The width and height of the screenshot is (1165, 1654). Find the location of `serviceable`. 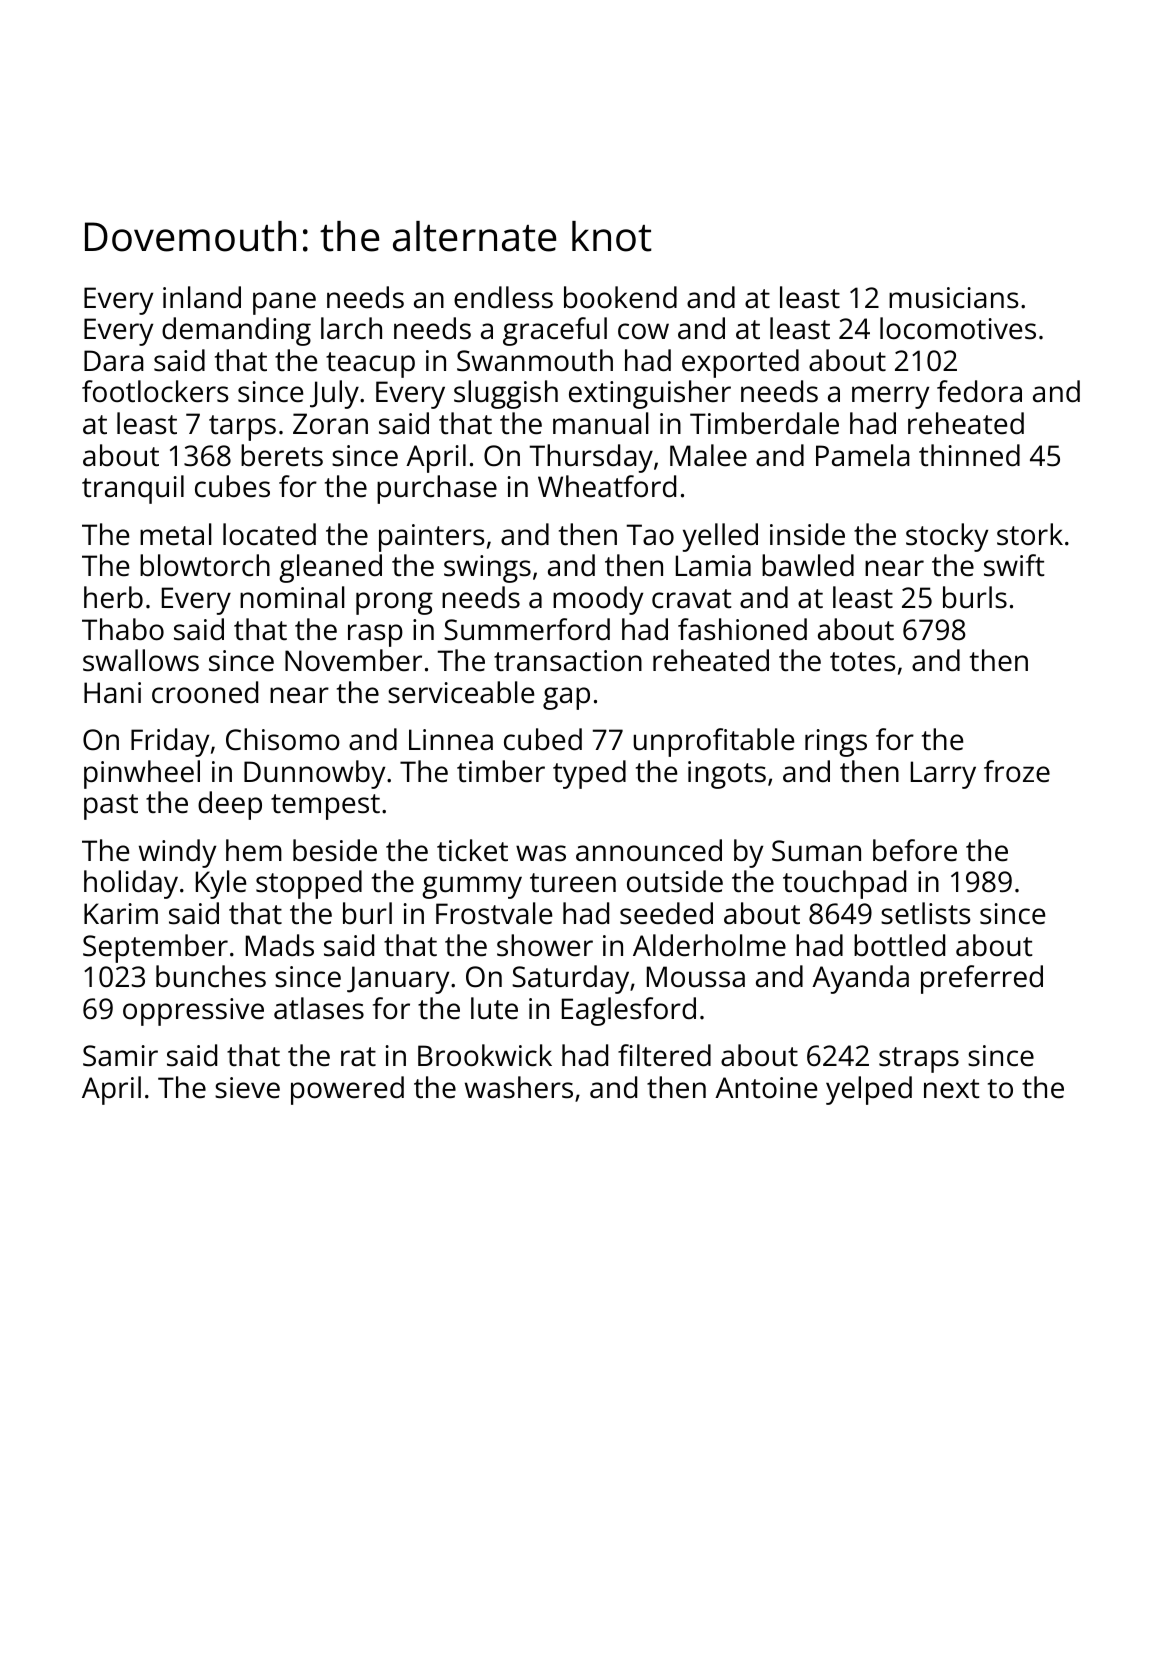

serviceable is located at coordinates (461, 692).
